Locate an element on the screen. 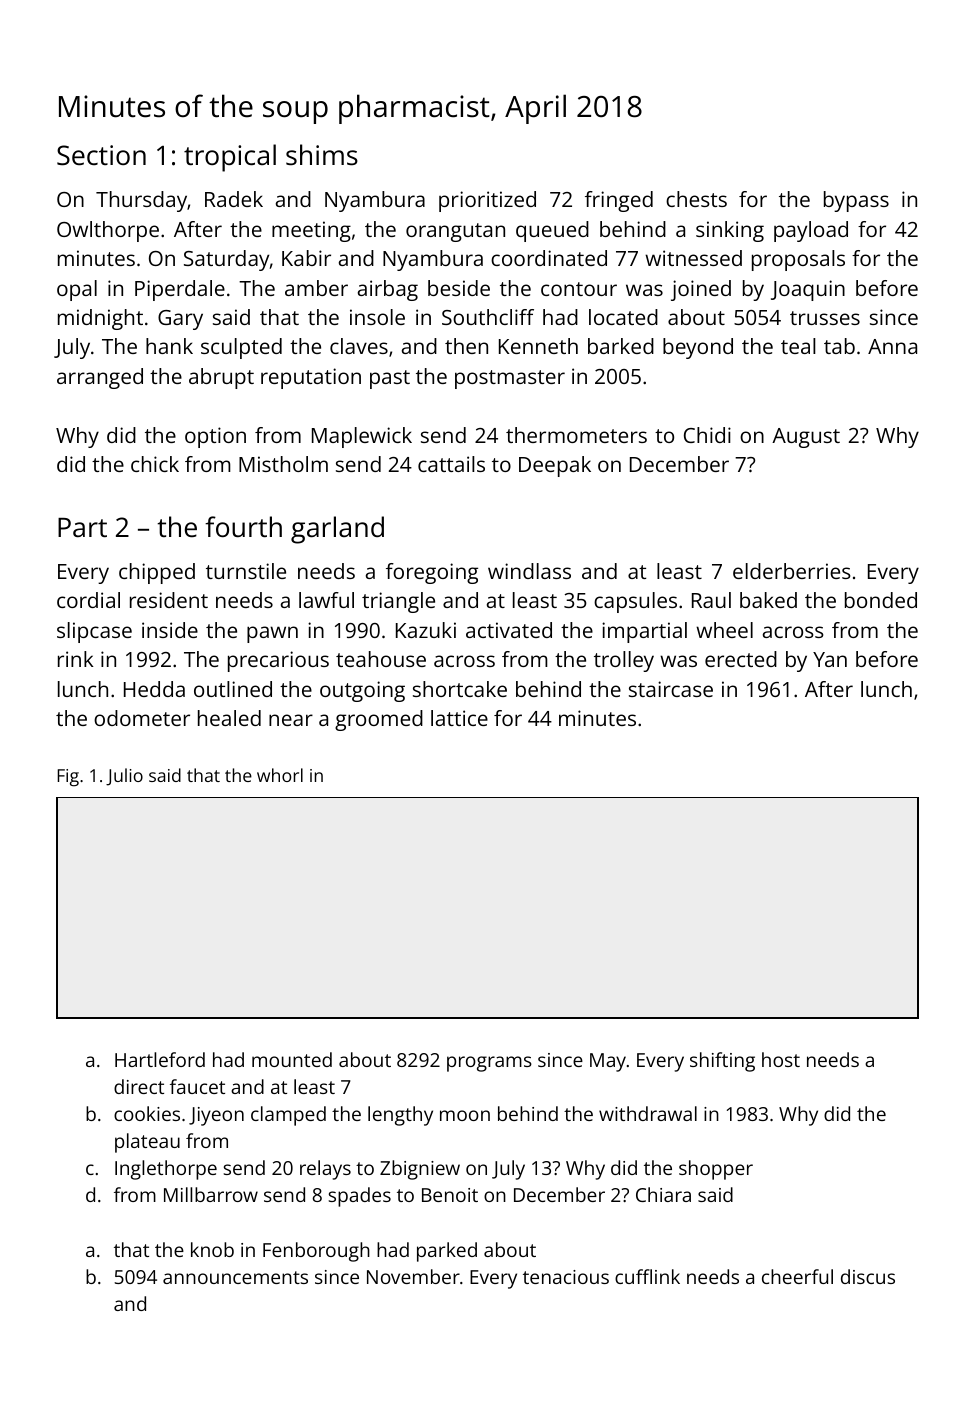 Image resolution: width=975 pixels, height=1413 pixels. fourth is located at coordinates (243, 526).
